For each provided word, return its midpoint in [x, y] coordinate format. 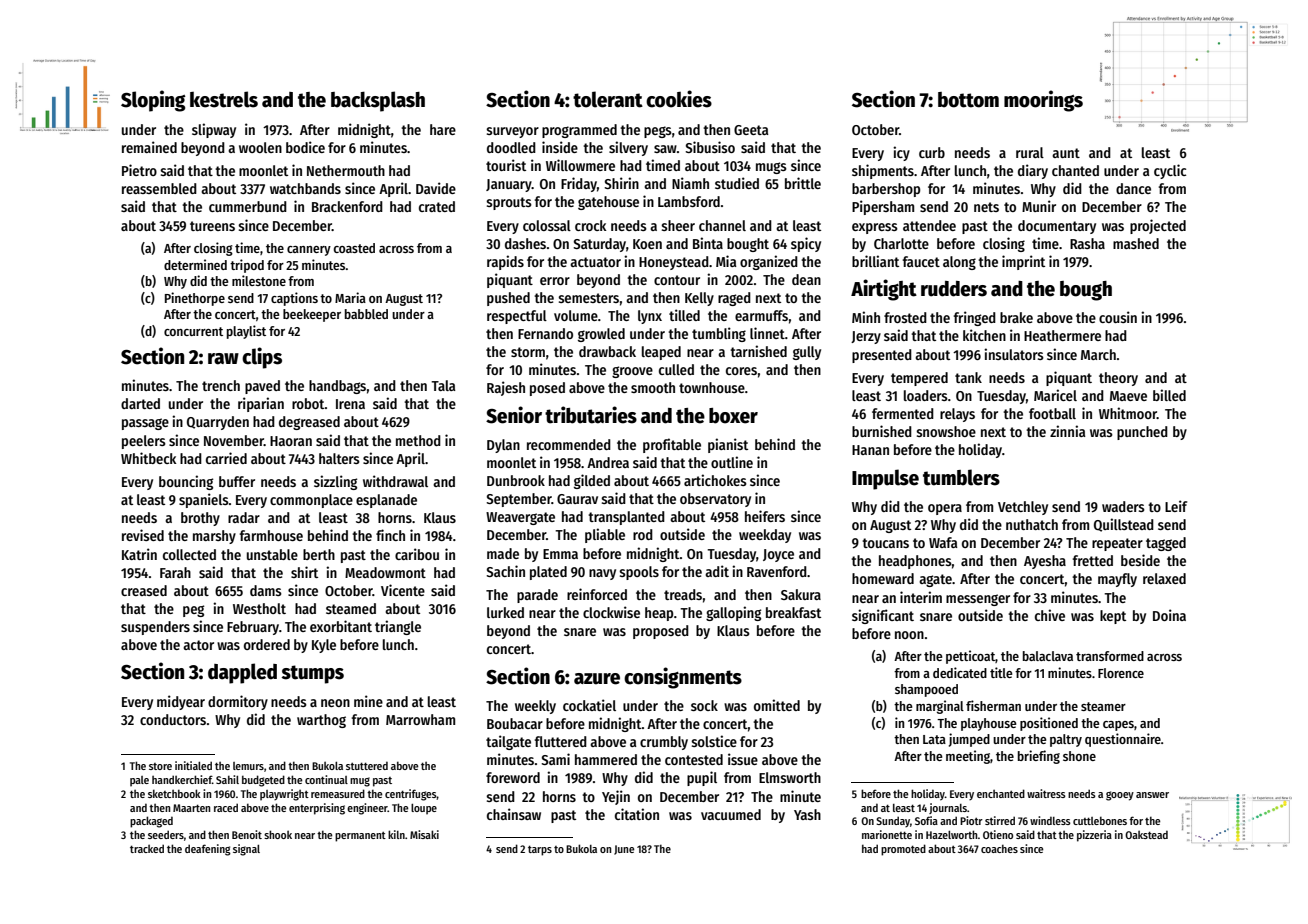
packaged [151, 822]
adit [717, 571]
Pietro [139, 170]
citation [637, 814]
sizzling [335, 482]
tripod [247, 266]
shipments [883, 171]
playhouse [988, 724]
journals [948, 808]
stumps [312, 674]
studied [737, 183]
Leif [1176, 506]
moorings [1043, 101]
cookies [679, 99]
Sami [555, 759]
